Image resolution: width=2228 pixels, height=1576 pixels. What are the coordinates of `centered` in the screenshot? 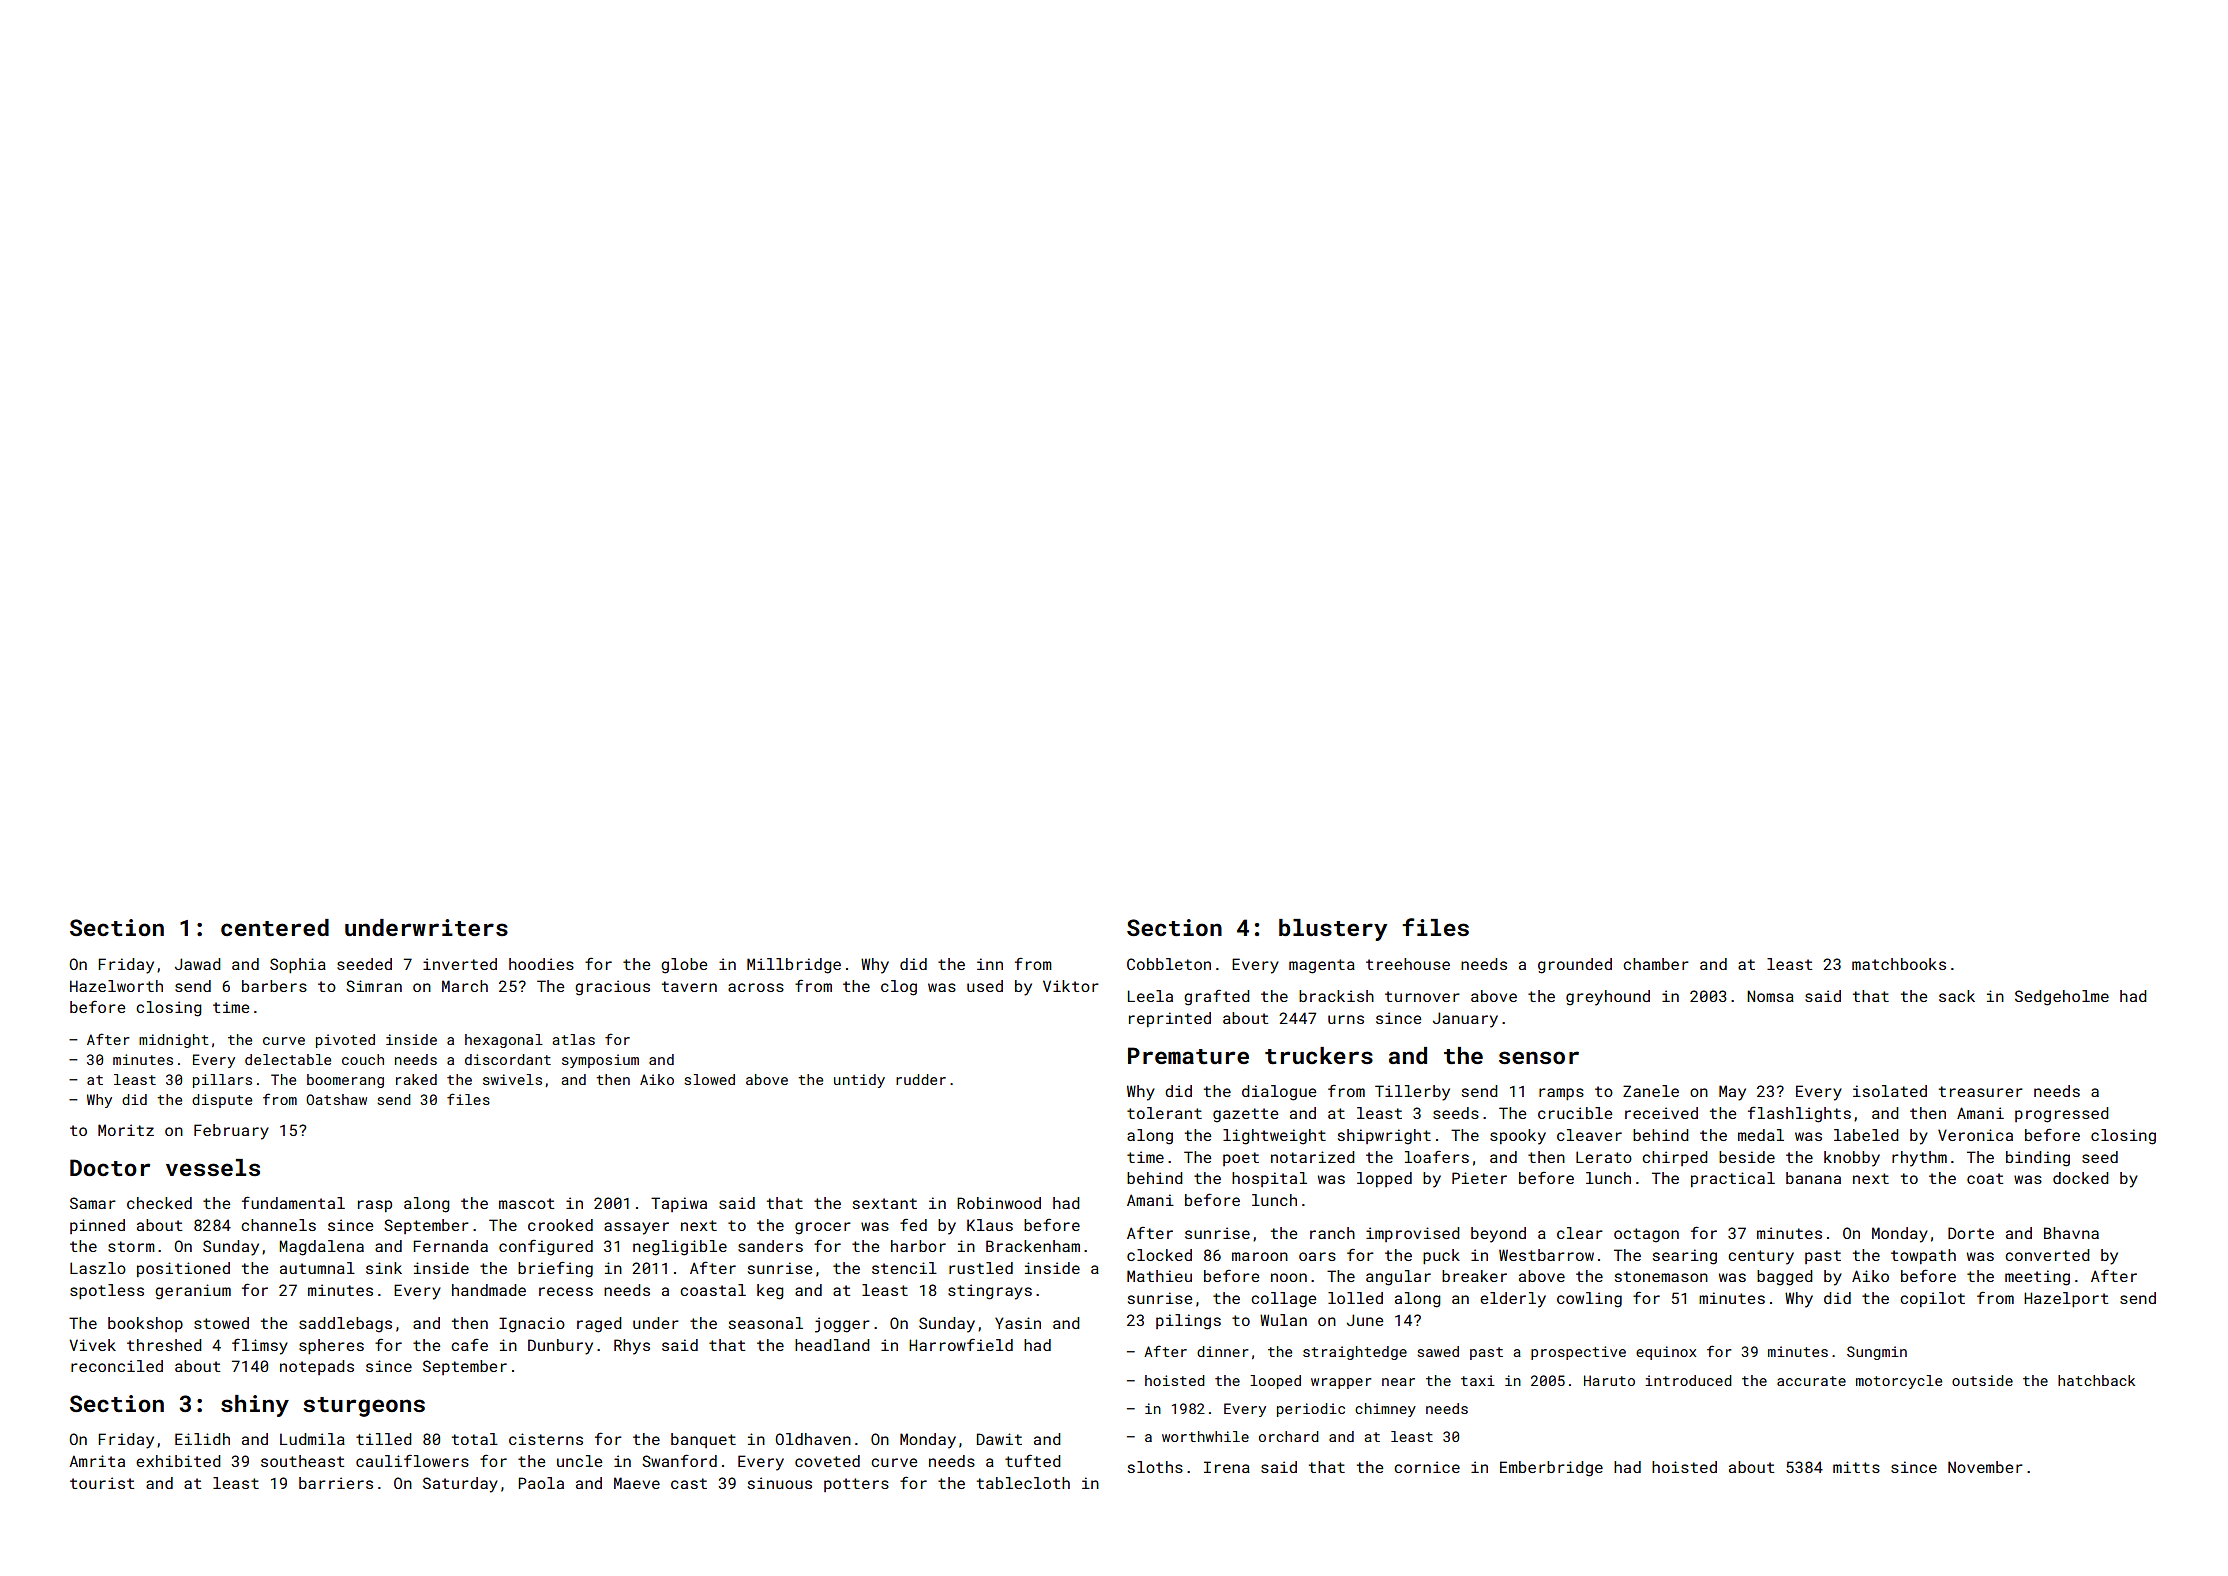 It's located at (275, 927).
